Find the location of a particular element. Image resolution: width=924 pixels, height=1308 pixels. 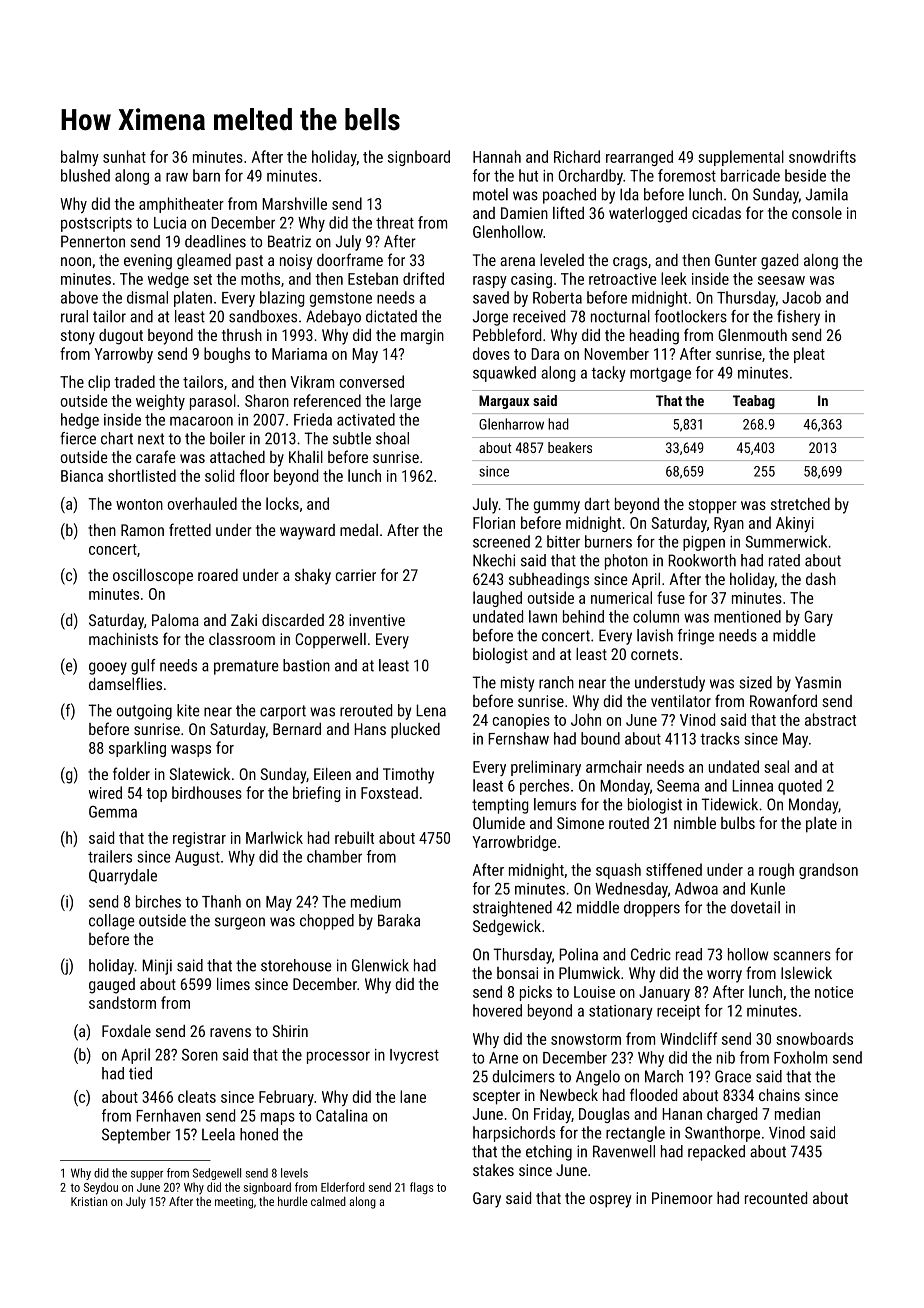

registrar is located at coordinates (199, 839).
